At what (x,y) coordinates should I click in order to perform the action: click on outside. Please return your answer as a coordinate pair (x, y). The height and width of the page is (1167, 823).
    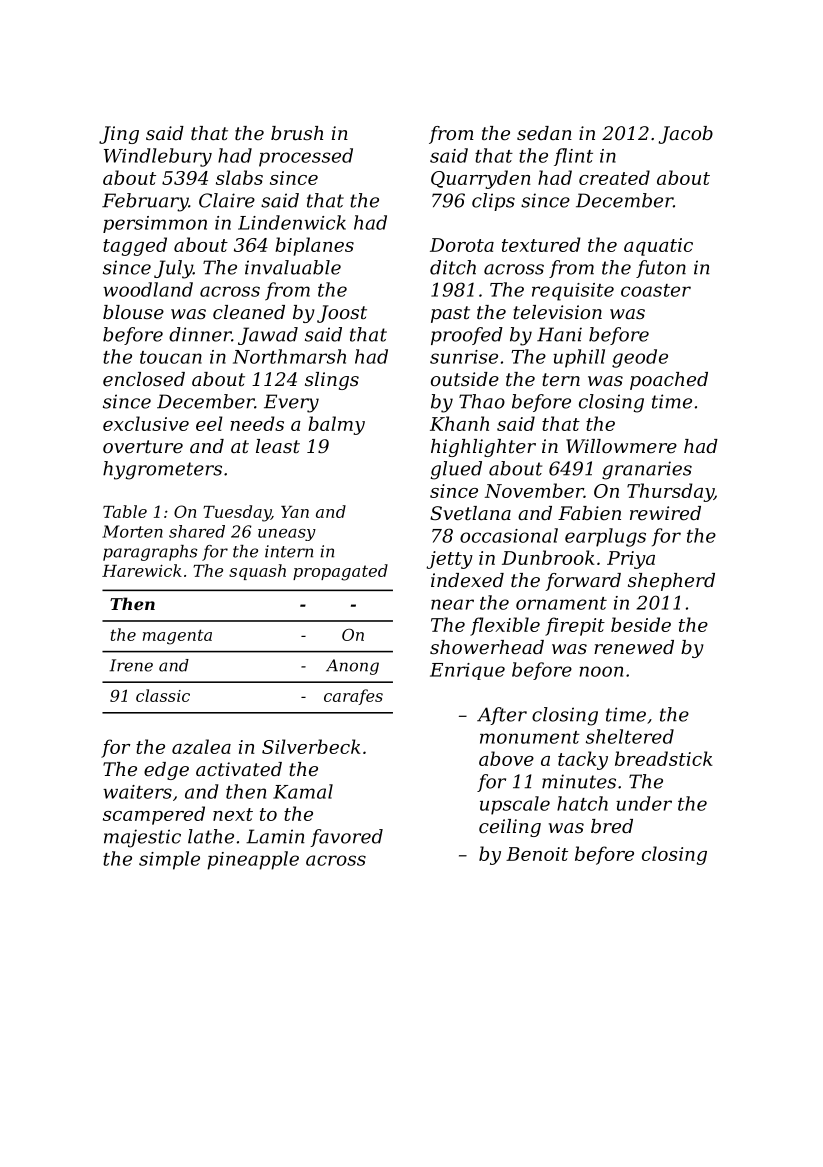
    Looking at the image, I should click on (465, 379).
